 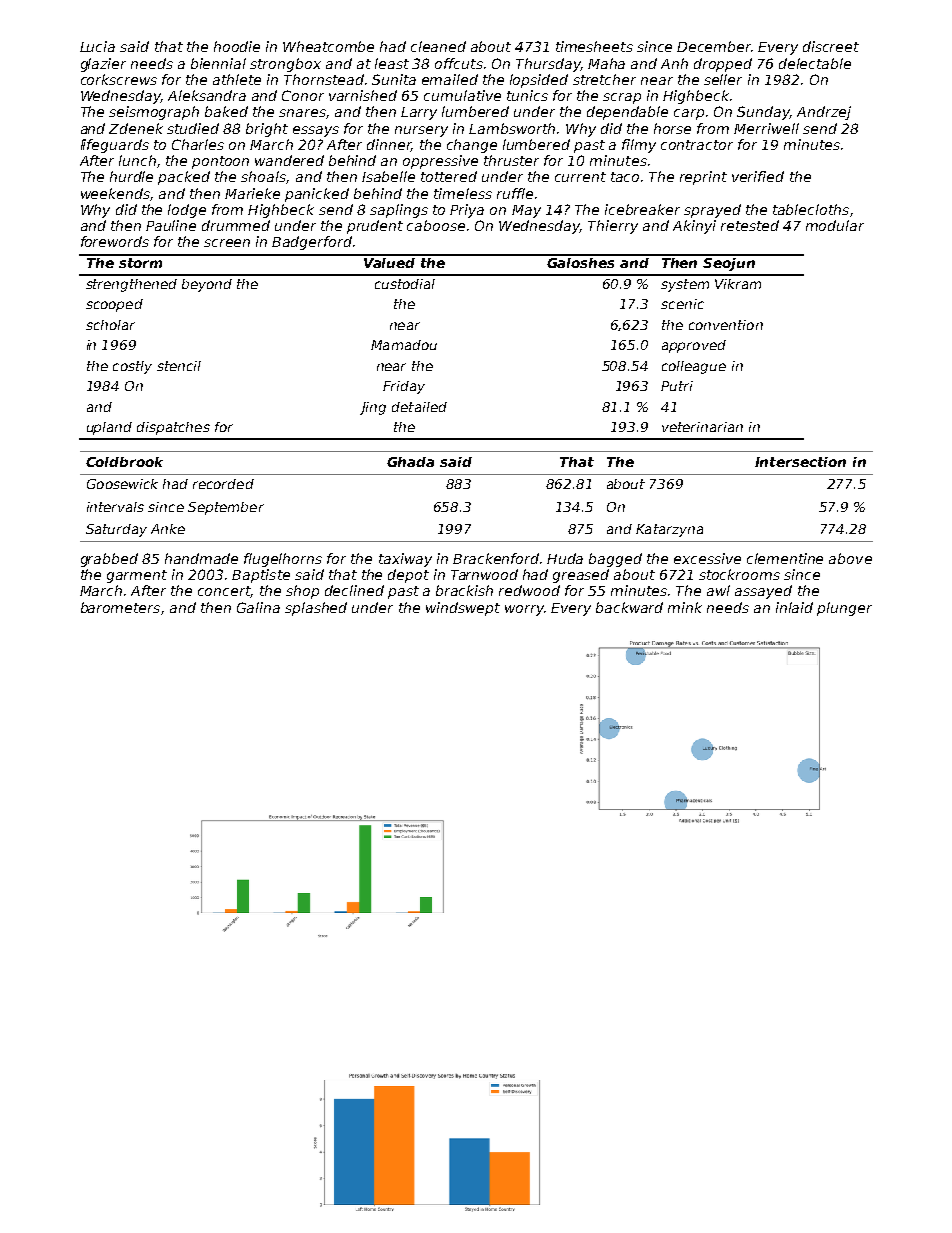 I want to click on recorded, so click(x=223, y=484).
